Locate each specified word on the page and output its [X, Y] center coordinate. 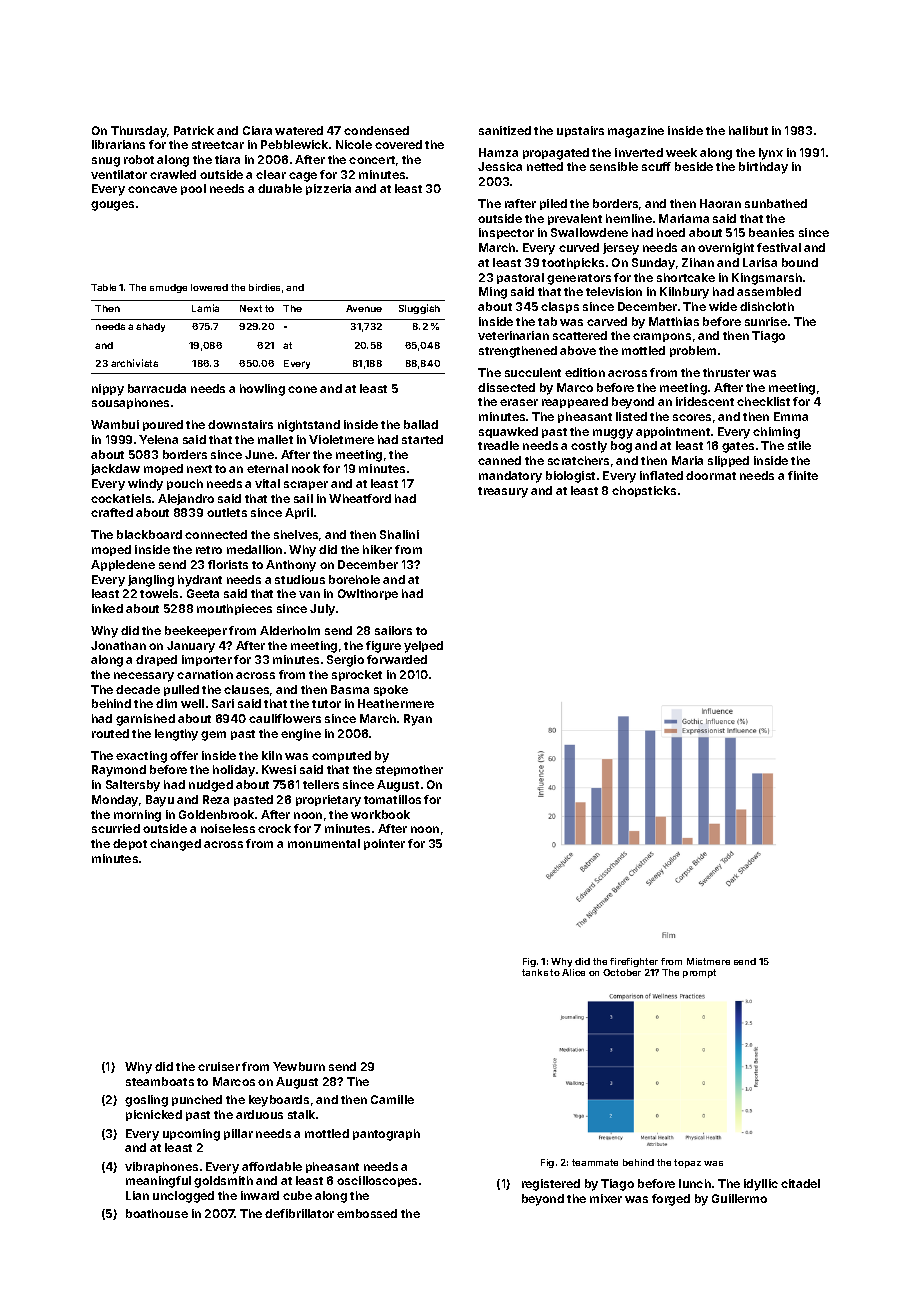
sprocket [357, 675]
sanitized [505, 130]
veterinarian [513, 335]
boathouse [157, 1213]
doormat [711, 475]
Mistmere [708, 961]
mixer [606, 1198]
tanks [535, 972]
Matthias [674, 321]
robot [139, 159]
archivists [134, 363]
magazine [636, 132]
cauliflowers [285, 718]
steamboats [160, 1081]
